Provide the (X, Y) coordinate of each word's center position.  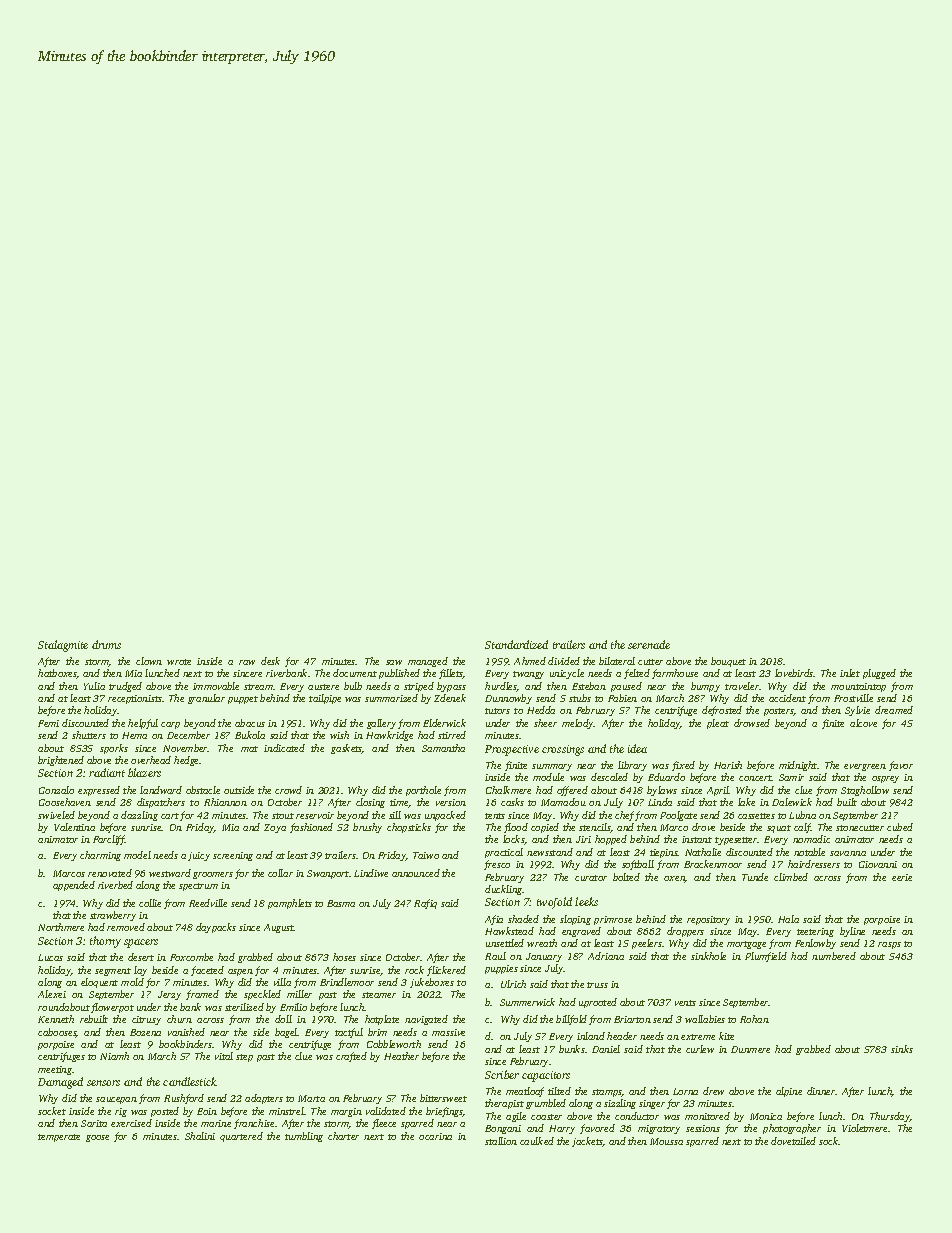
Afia (494, 920)
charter (343, 1136)
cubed (900, 827)
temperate (59, 1138)
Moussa (666, 1141)
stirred (452, 735)
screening (233, 856)
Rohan (754, 1019)
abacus (250, 723)
